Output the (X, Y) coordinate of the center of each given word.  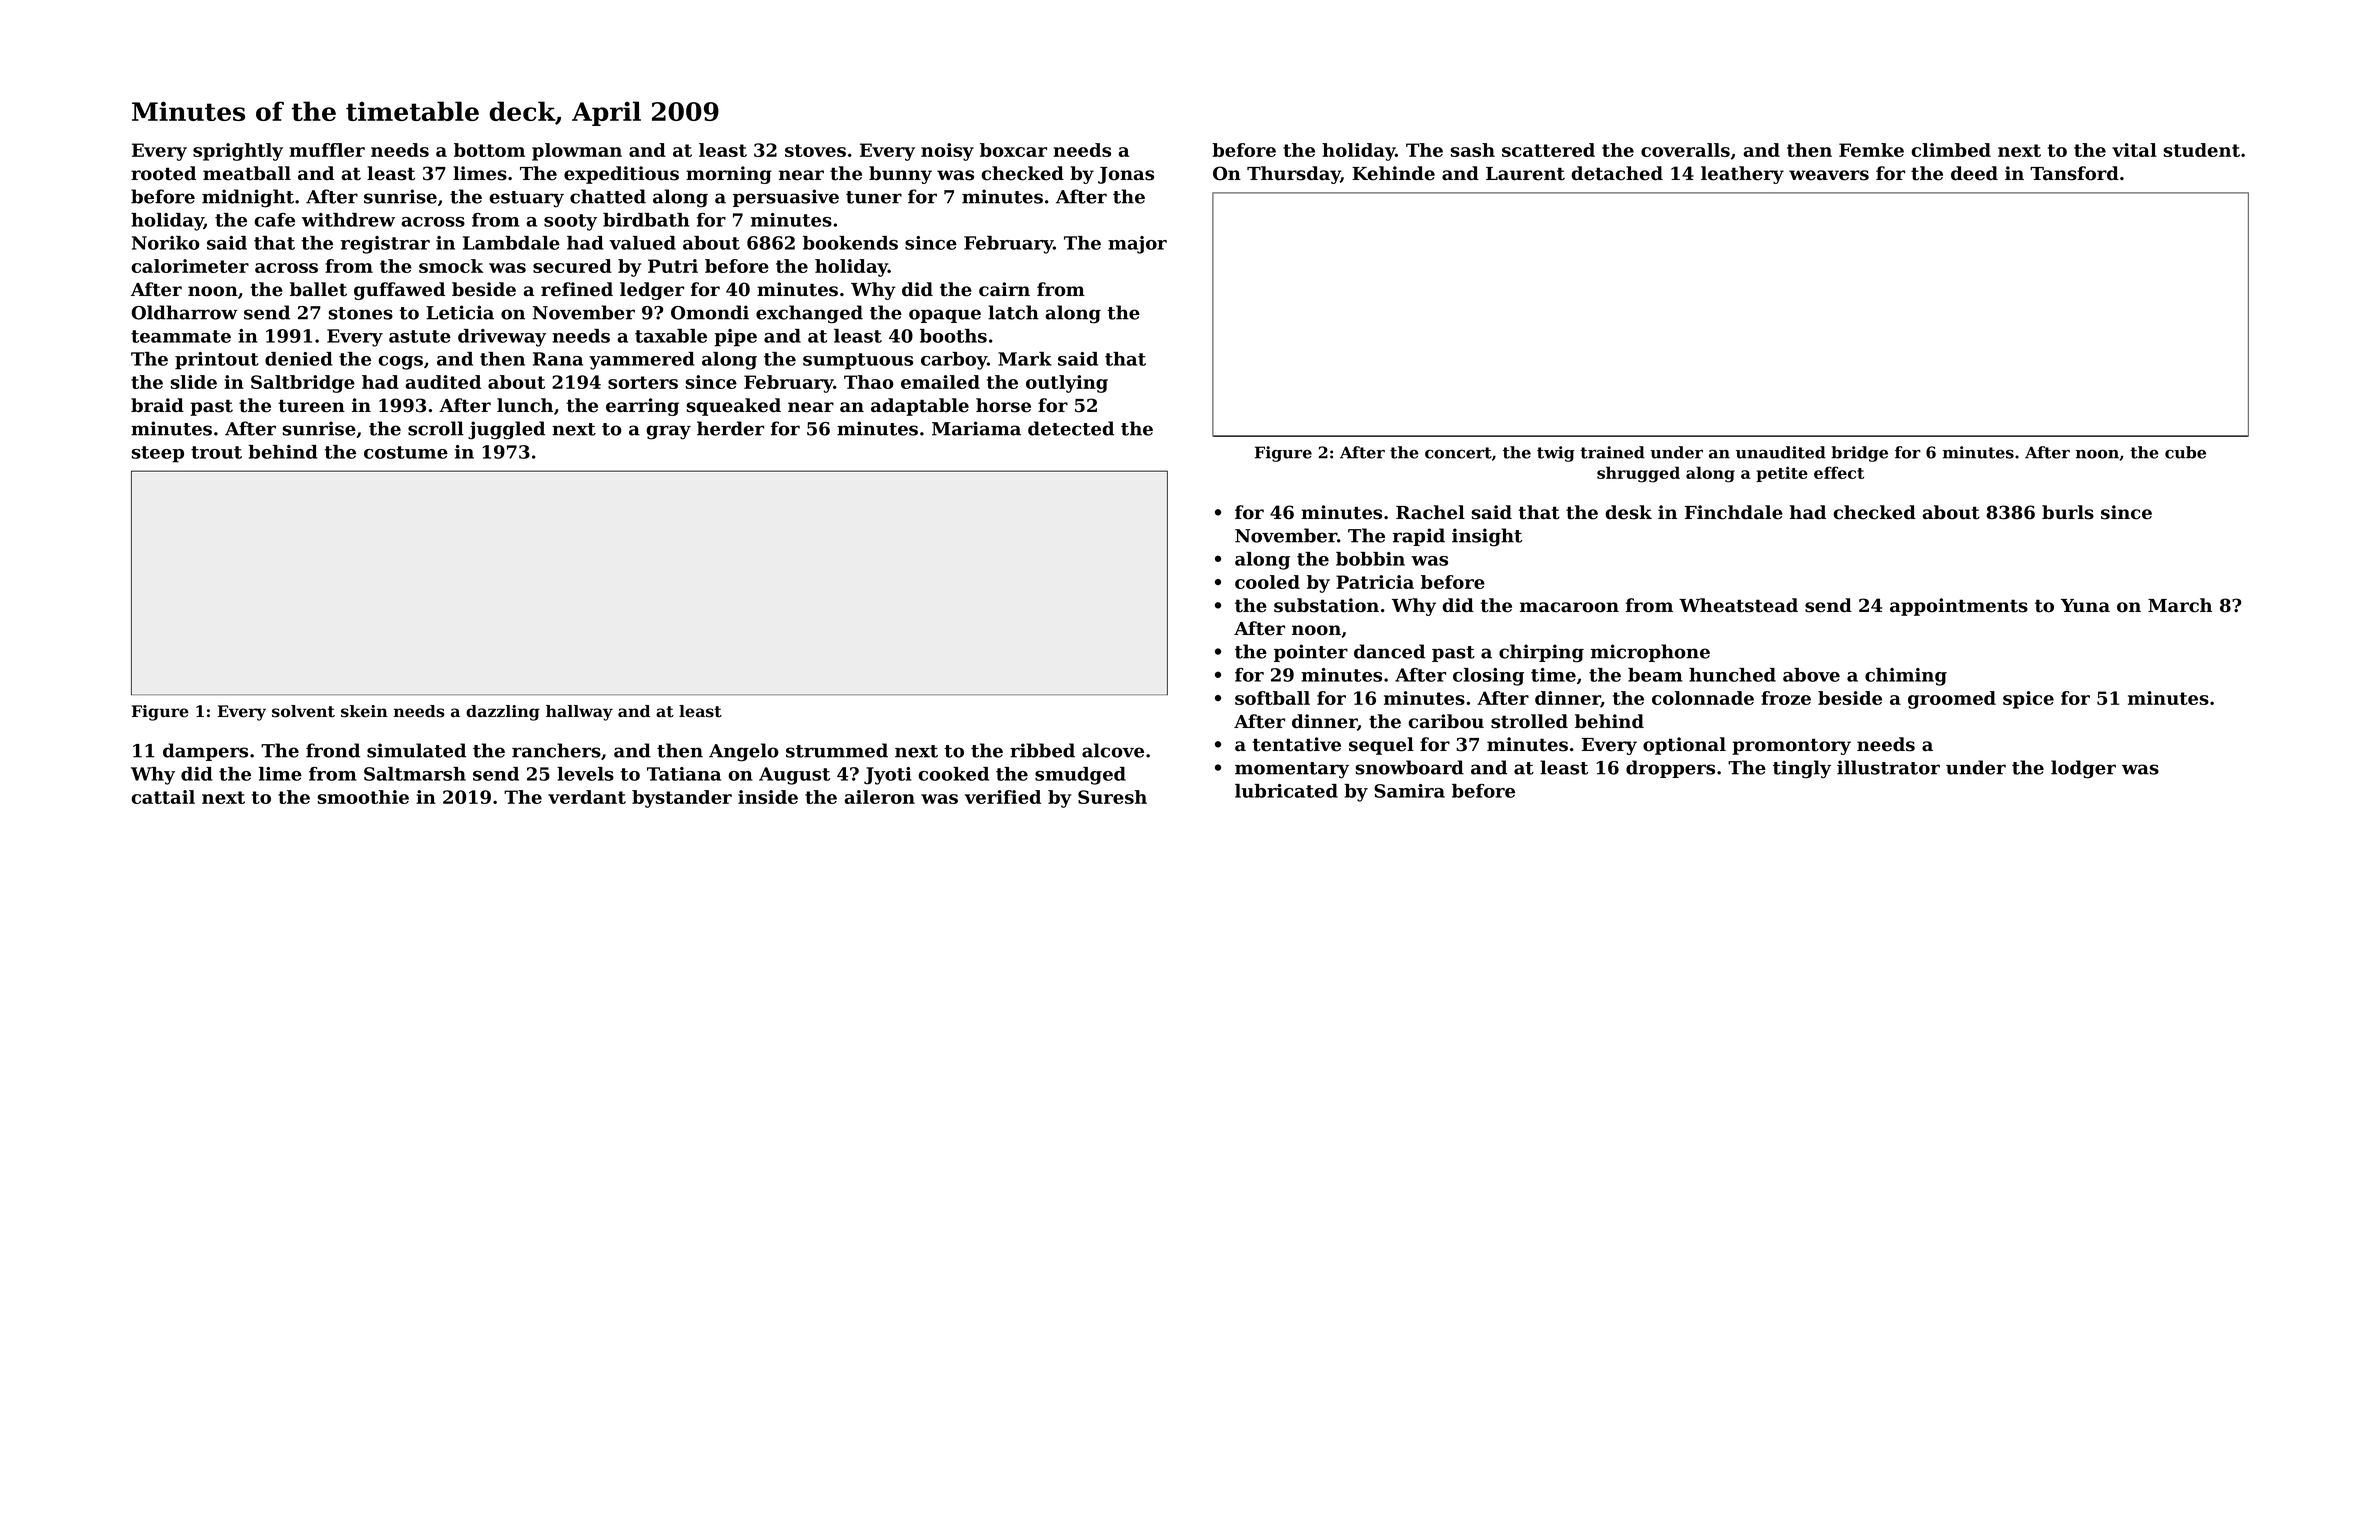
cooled (1267, 582)
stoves (815, 150)
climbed (1951, 150)
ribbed (1042, 750)
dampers (205, 752)
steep (158, 454)
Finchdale (1734, 512)
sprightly (238, 152)
